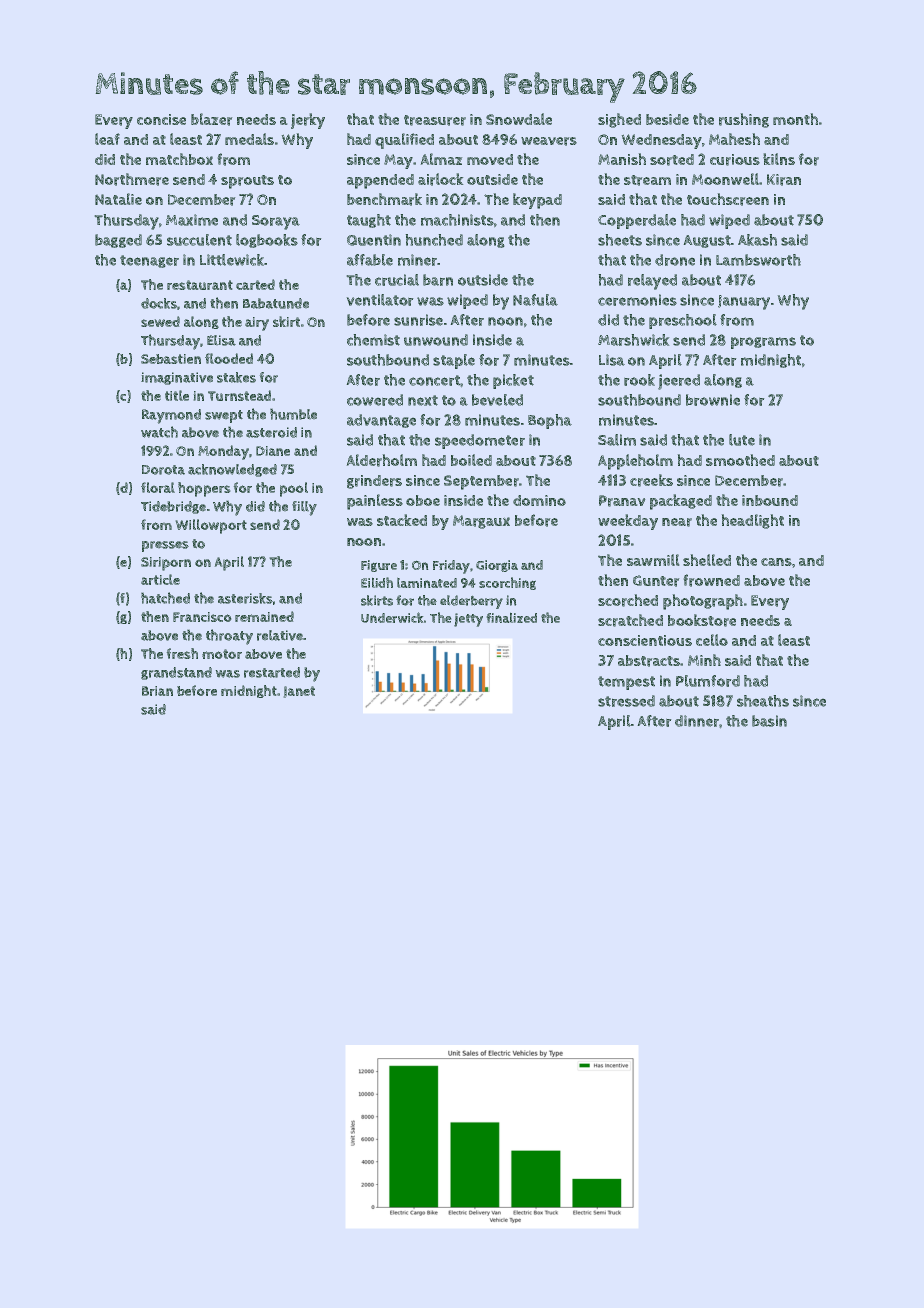 The image size is (924, 1308). I want to click on Lambsworth, so click(758, 260).
